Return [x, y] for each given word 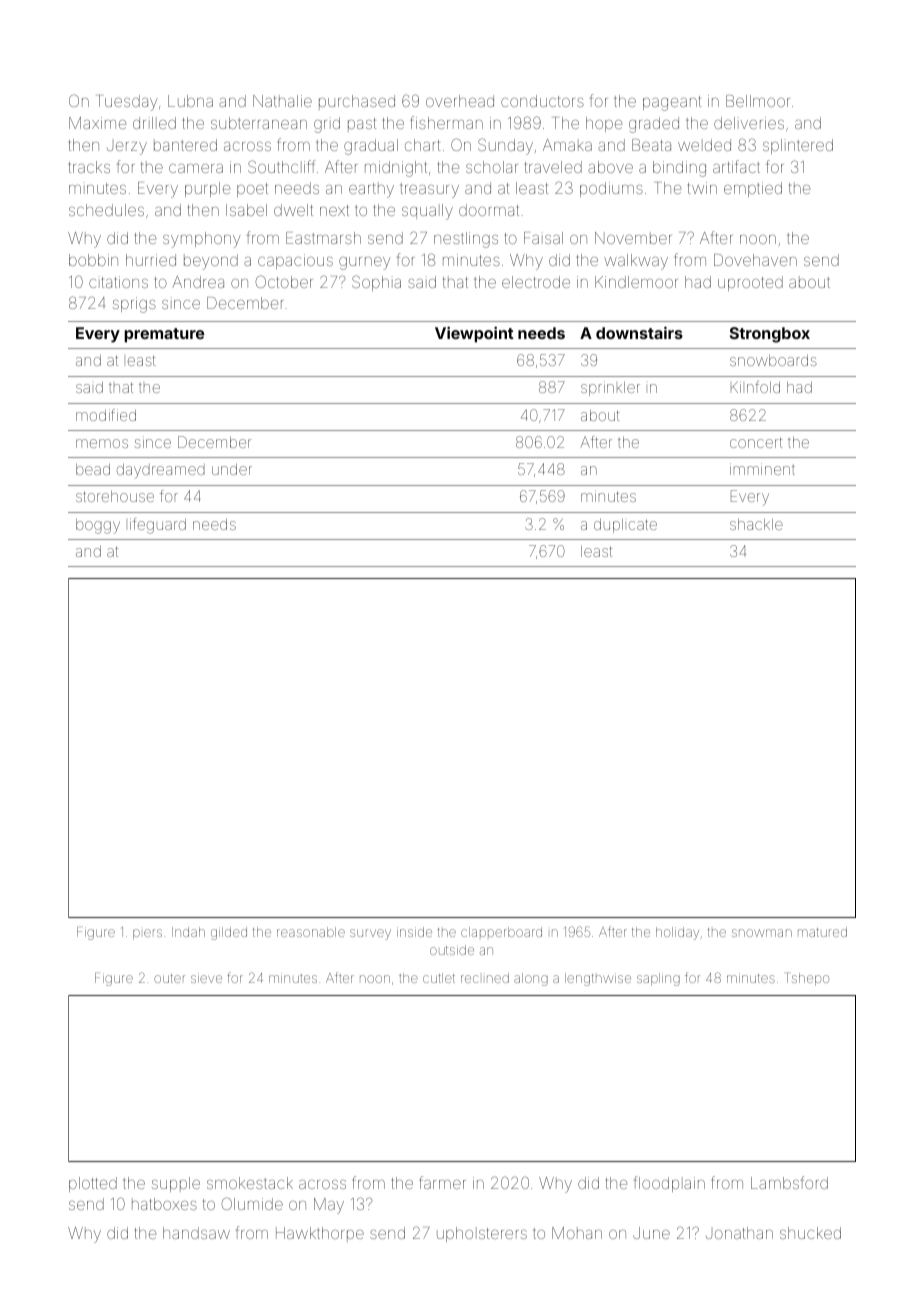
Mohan [577, 1233]
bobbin [93, 260]
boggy [98, 526]
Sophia [376, 283]
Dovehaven [755, 260]
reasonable [311, 932]
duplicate [625, 526]
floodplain [669, 1184]
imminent [762, 469]
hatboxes [164, 1204]
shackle [756, 524]
